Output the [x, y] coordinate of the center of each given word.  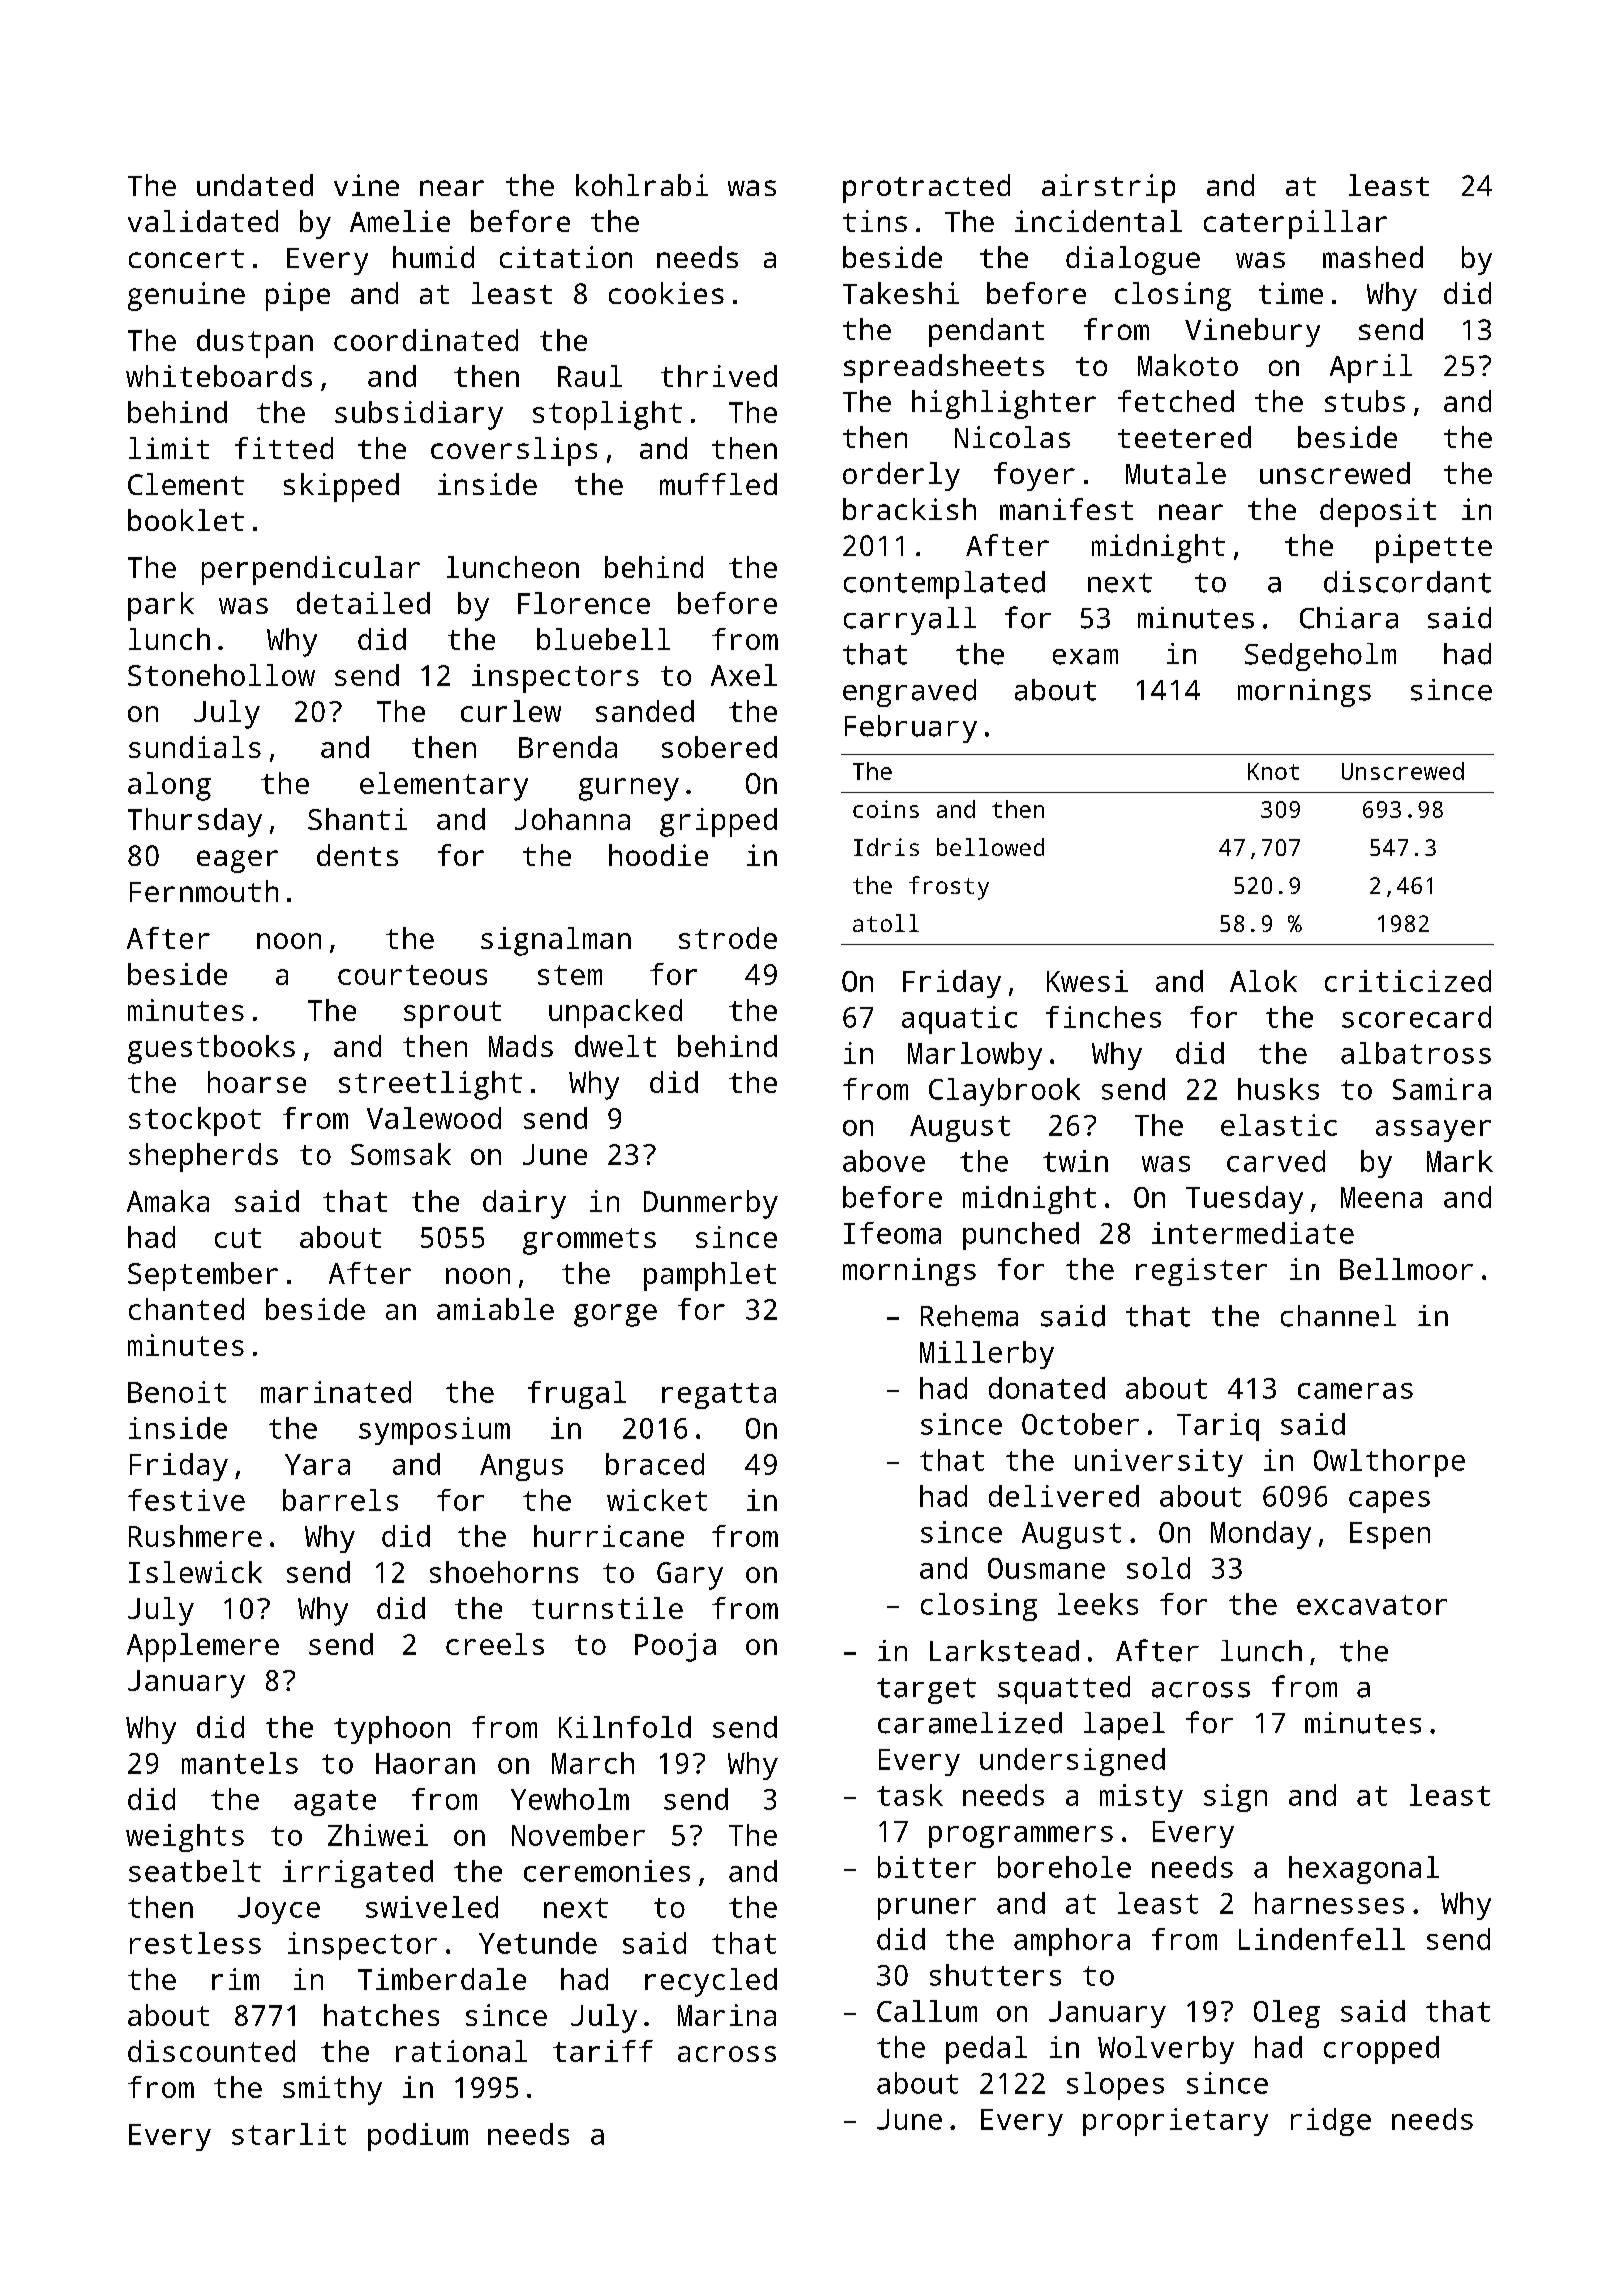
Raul [590, 376]
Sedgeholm [1320, 657]
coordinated [426, 340]
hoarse [257, 1082]
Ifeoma [892, 1233]
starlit [289, 2134]
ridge [1331, 2122]
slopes [1115, 2086]
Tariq [1218, 1427]
